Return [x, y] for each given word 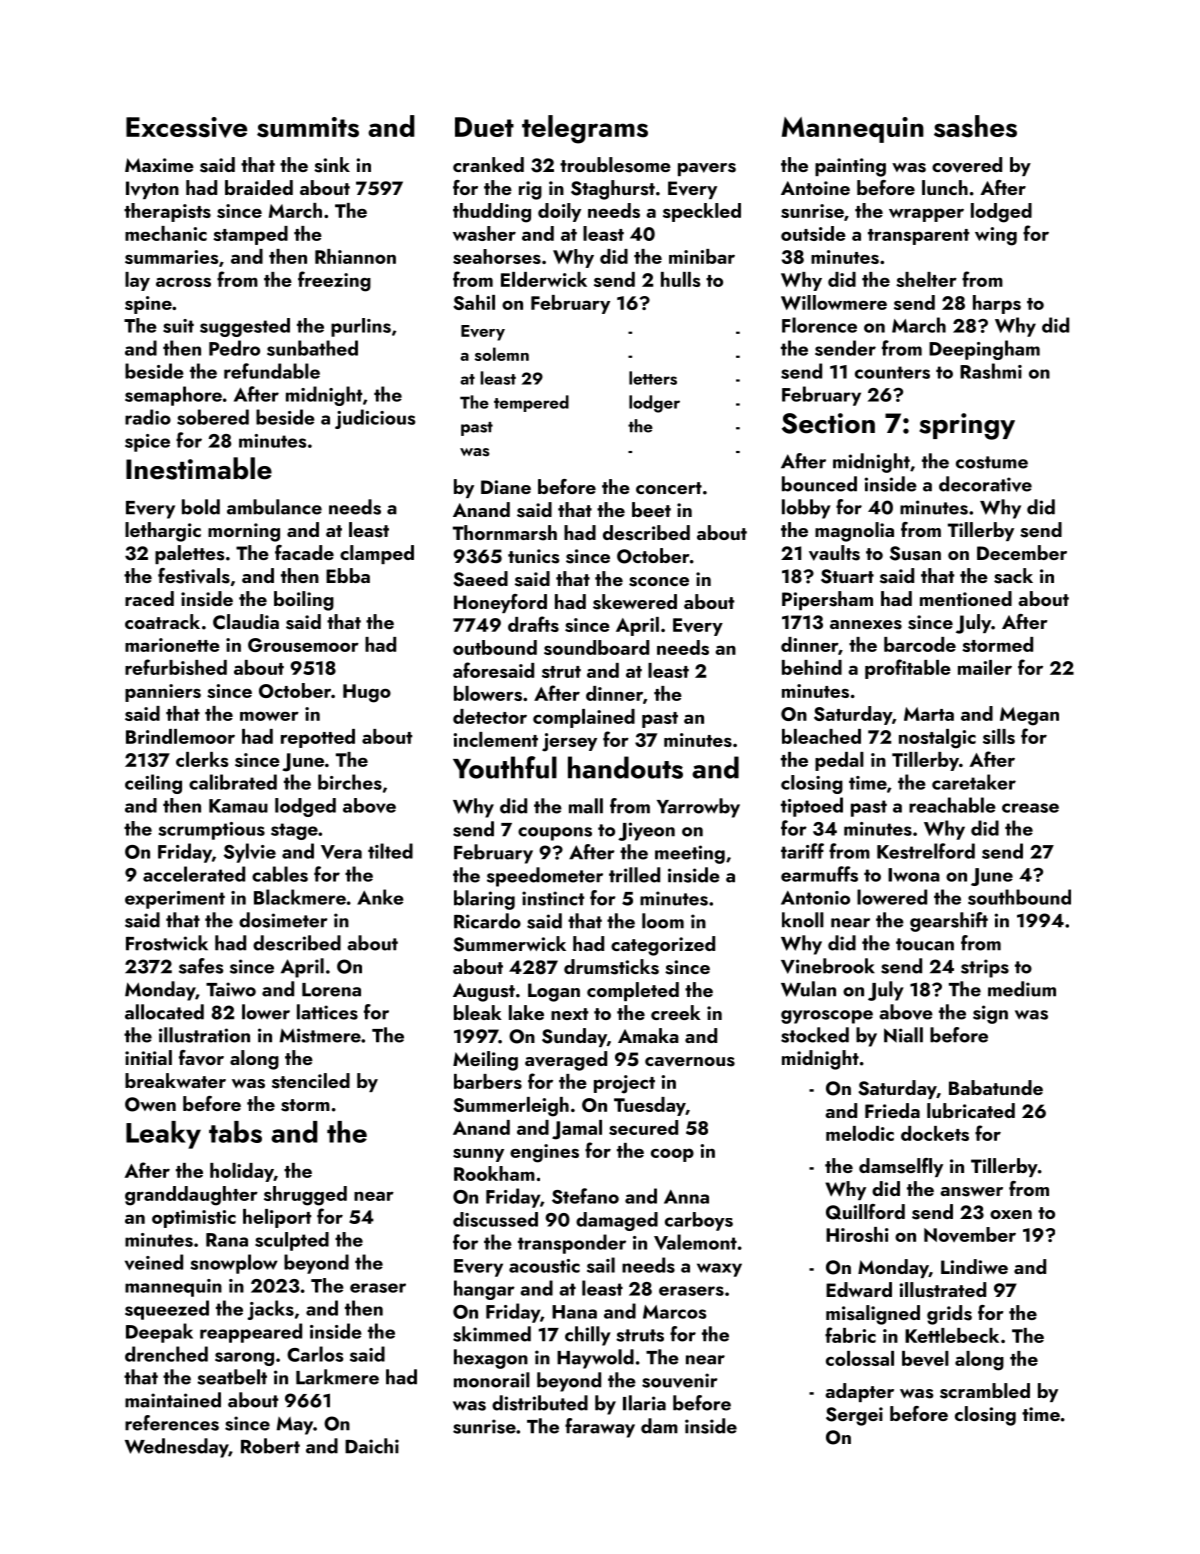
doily [559, 212]
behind [812, 667]
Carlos [315, 1354]
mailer [985, 667]
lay [137, 281]
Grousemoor [303, 645]
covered [967, 165]
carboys [699, 1221]
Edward [859, 1289]
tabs [235, 1132]
